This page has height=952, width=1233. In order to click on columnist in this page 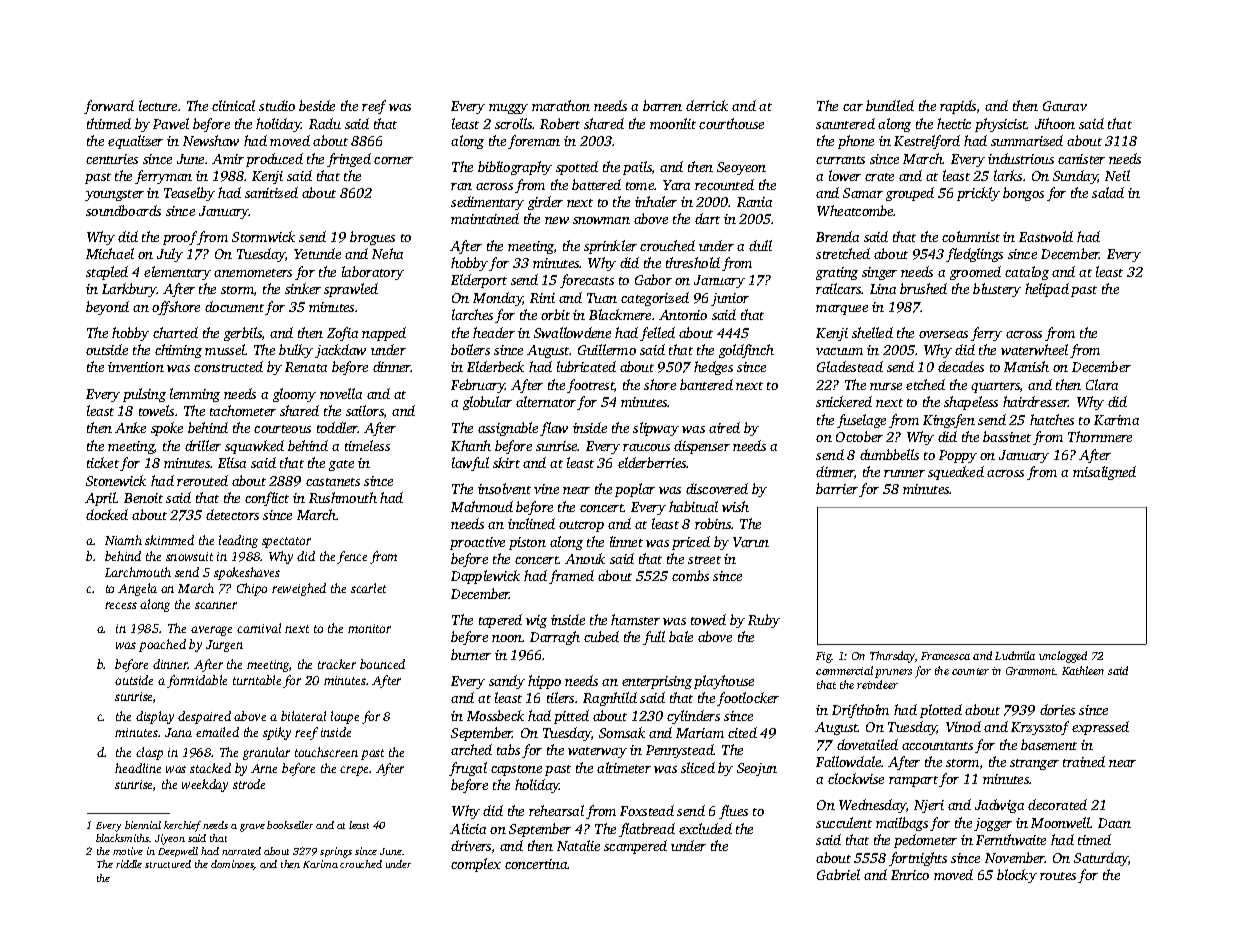, I will do `click(971, 236)`.
